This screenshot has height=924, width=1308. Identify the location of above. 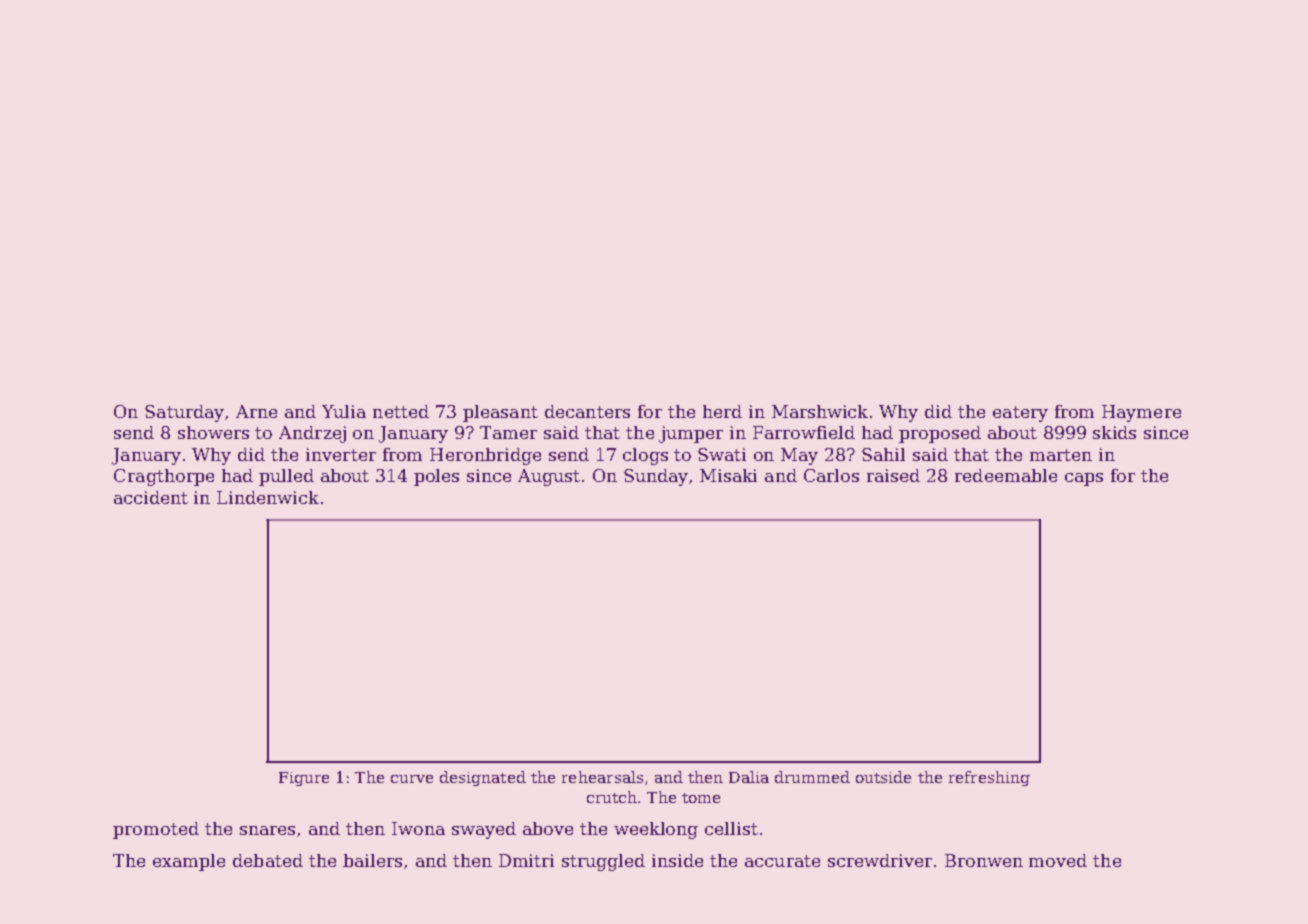
(548, 828).
